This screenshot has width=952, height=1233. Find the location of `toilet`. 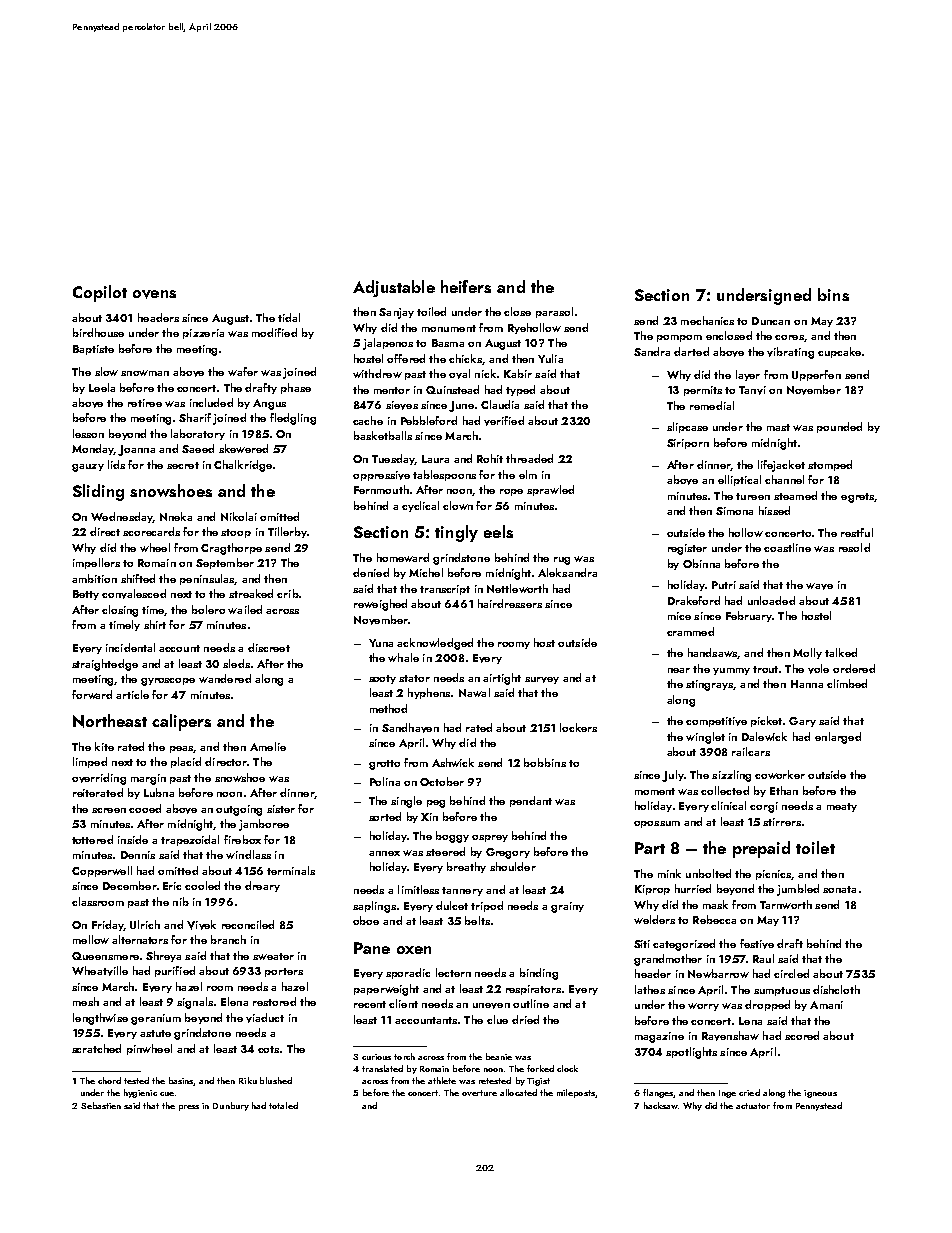

toilet is located at coordinates (815, 847).
